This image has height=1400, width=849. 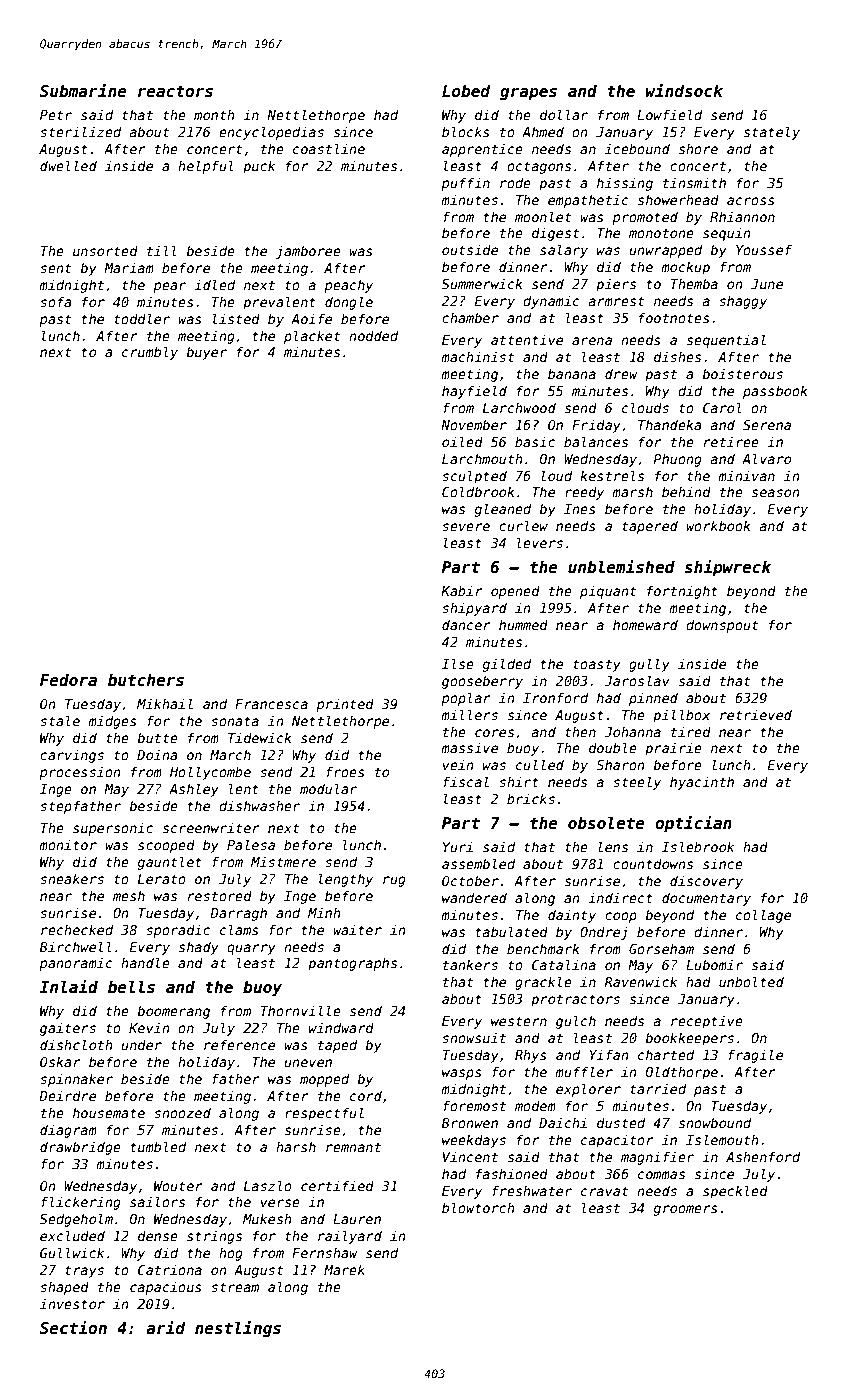 I want to click on capacious, so click(x=166, y=1288).
